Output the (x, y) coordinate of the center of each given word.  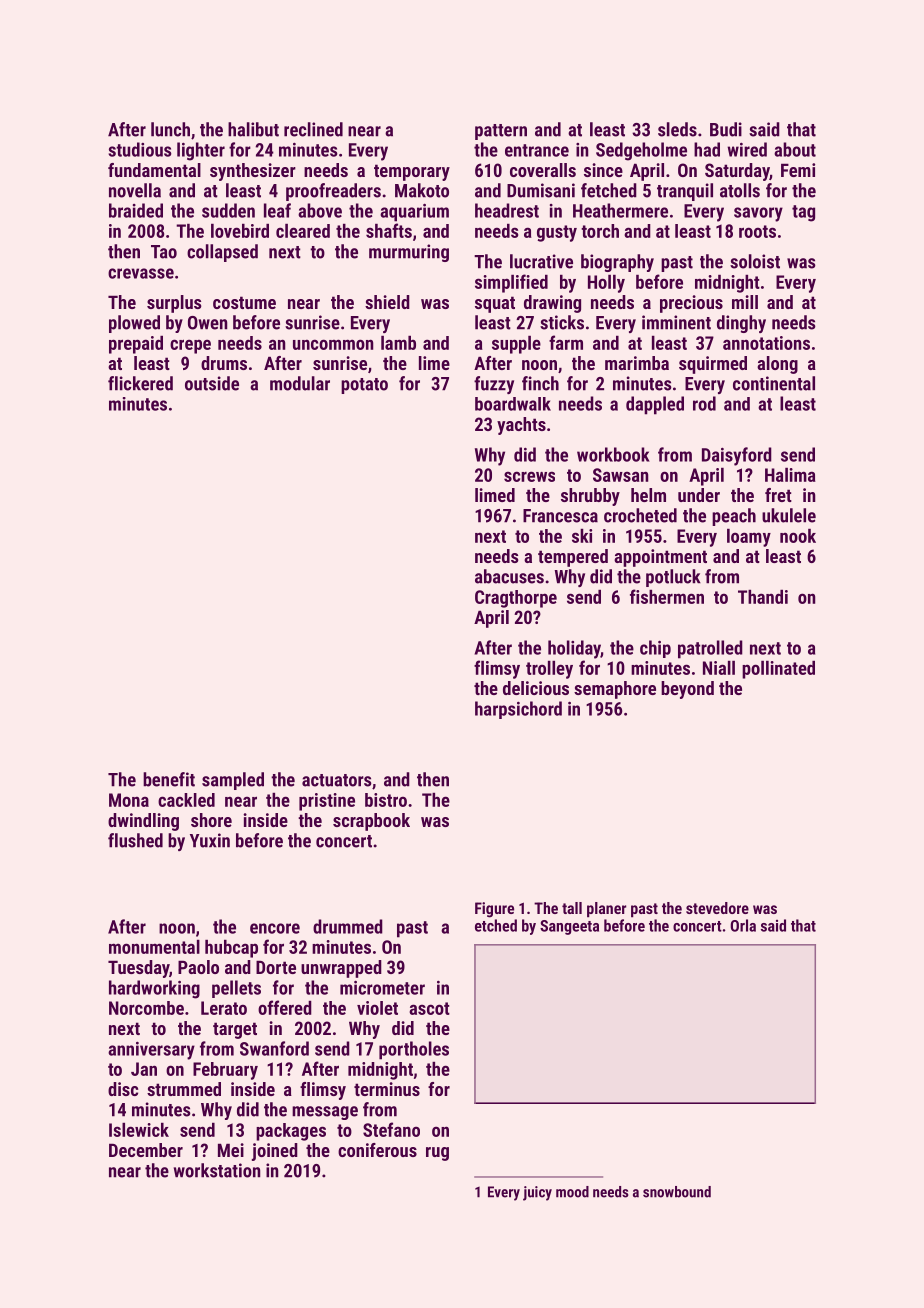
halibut (253, 129)
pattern (501, 132)
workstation (217, 1170)
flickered (140, 383)
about (795, 149)
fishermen (667, 596)
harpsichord (518, 710)
